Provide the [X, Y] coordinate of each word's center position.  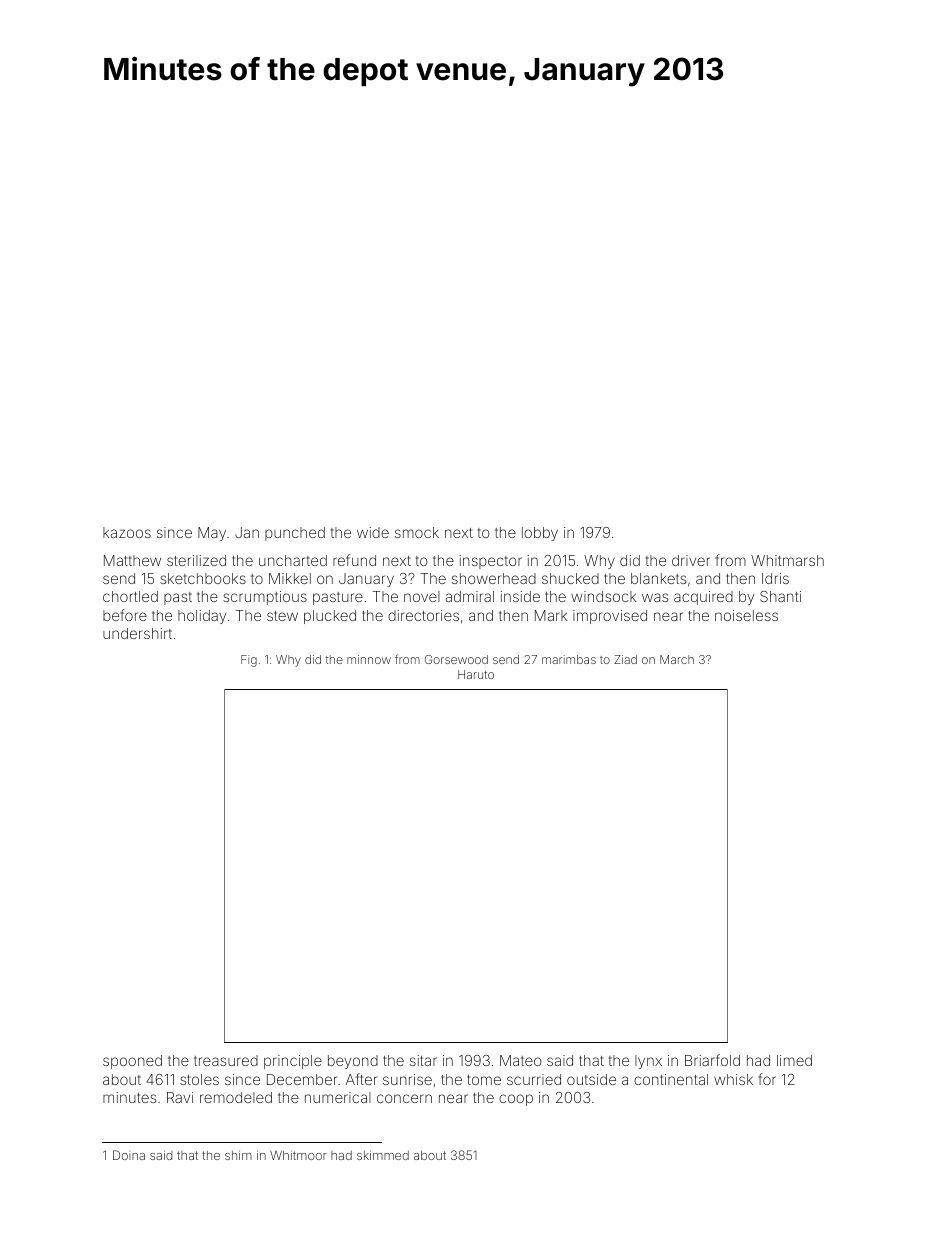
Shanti [780, 596]
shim [238, 1155]
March [677, 659]
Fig [249, 661]
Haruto [476, 674]
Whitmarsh [787, 560]
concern [404, 1098]
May [212, 534]
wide [373, 532]
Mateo [520, 1060]
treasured [226, 1060]
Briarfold [712, 1060]
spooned [132, 1062]
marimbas [569, 659]
